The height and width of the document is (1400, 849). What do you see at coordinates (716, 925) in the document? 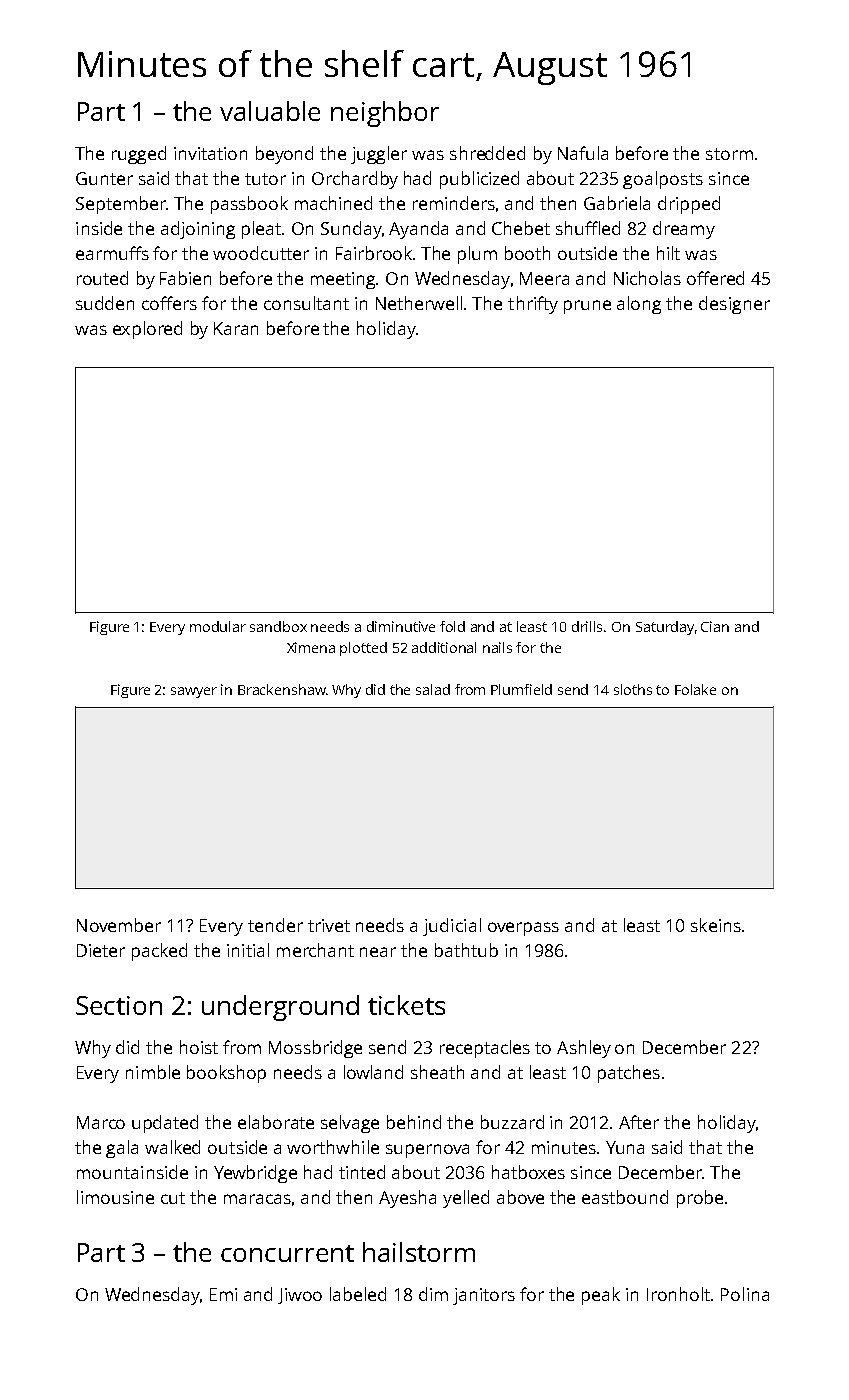
I see `skeins` at bounding box center [716, 925].
